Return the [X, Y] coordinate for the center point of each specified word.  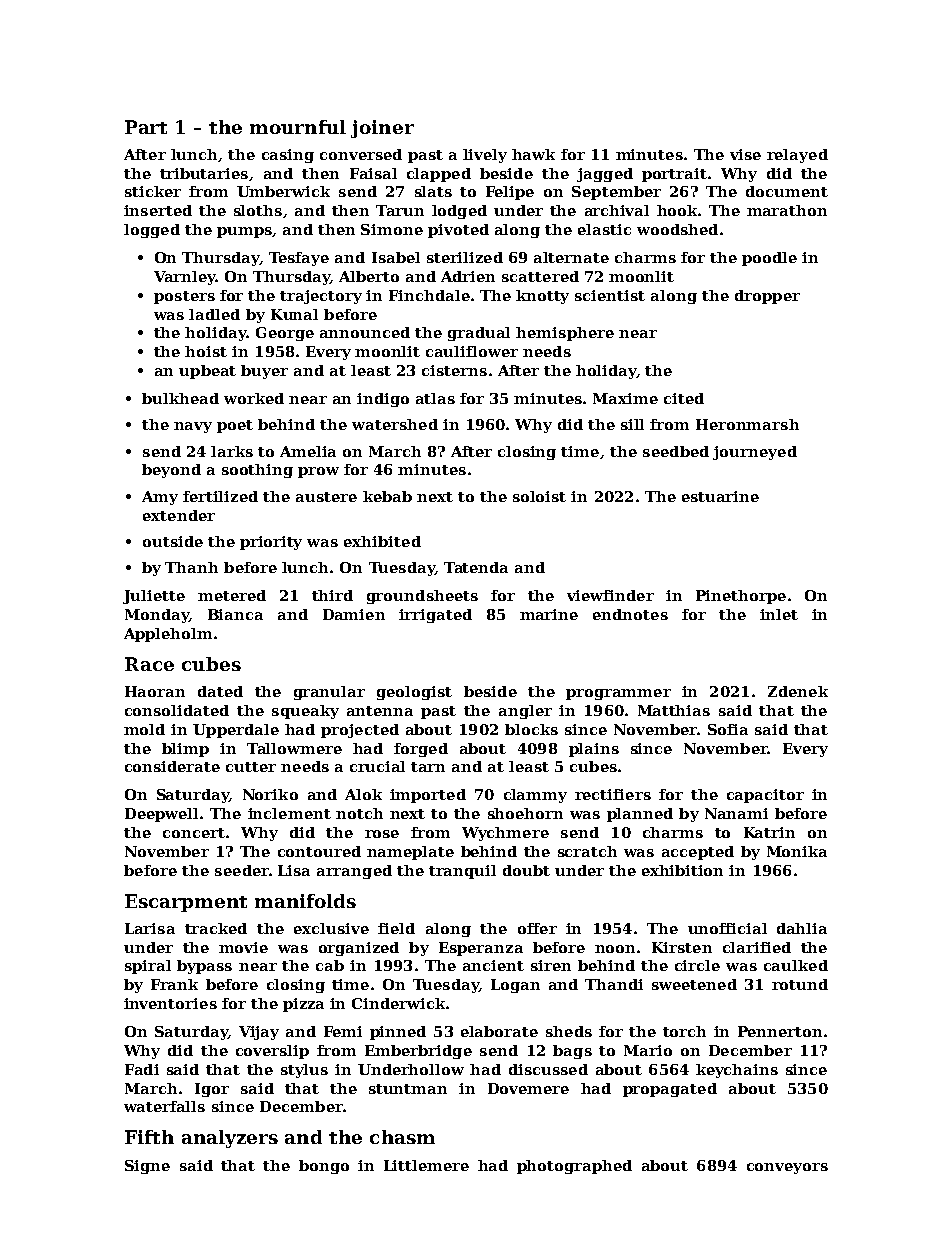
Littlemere [426, 1165]
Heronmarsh [747, 424]
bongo [324, 1167]
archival [617, 210]
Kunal [294, 314]
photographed [574, 1167]
